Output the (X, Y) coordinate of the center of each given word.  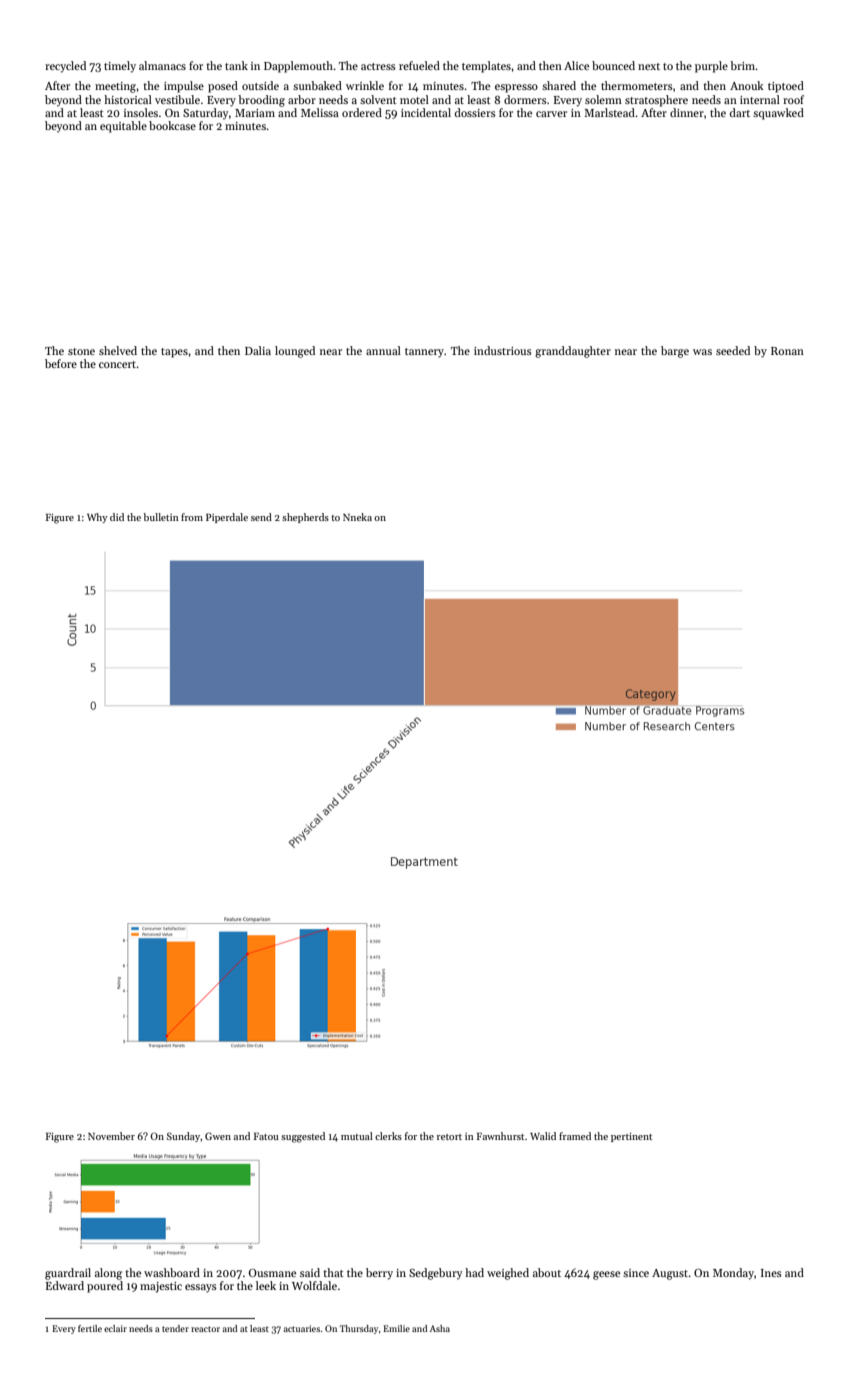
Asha (440, 1328)
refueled (419, 65)
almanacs (162, 65)
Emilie (396, 1328)
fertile (90, 1328)
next (649, 66)
